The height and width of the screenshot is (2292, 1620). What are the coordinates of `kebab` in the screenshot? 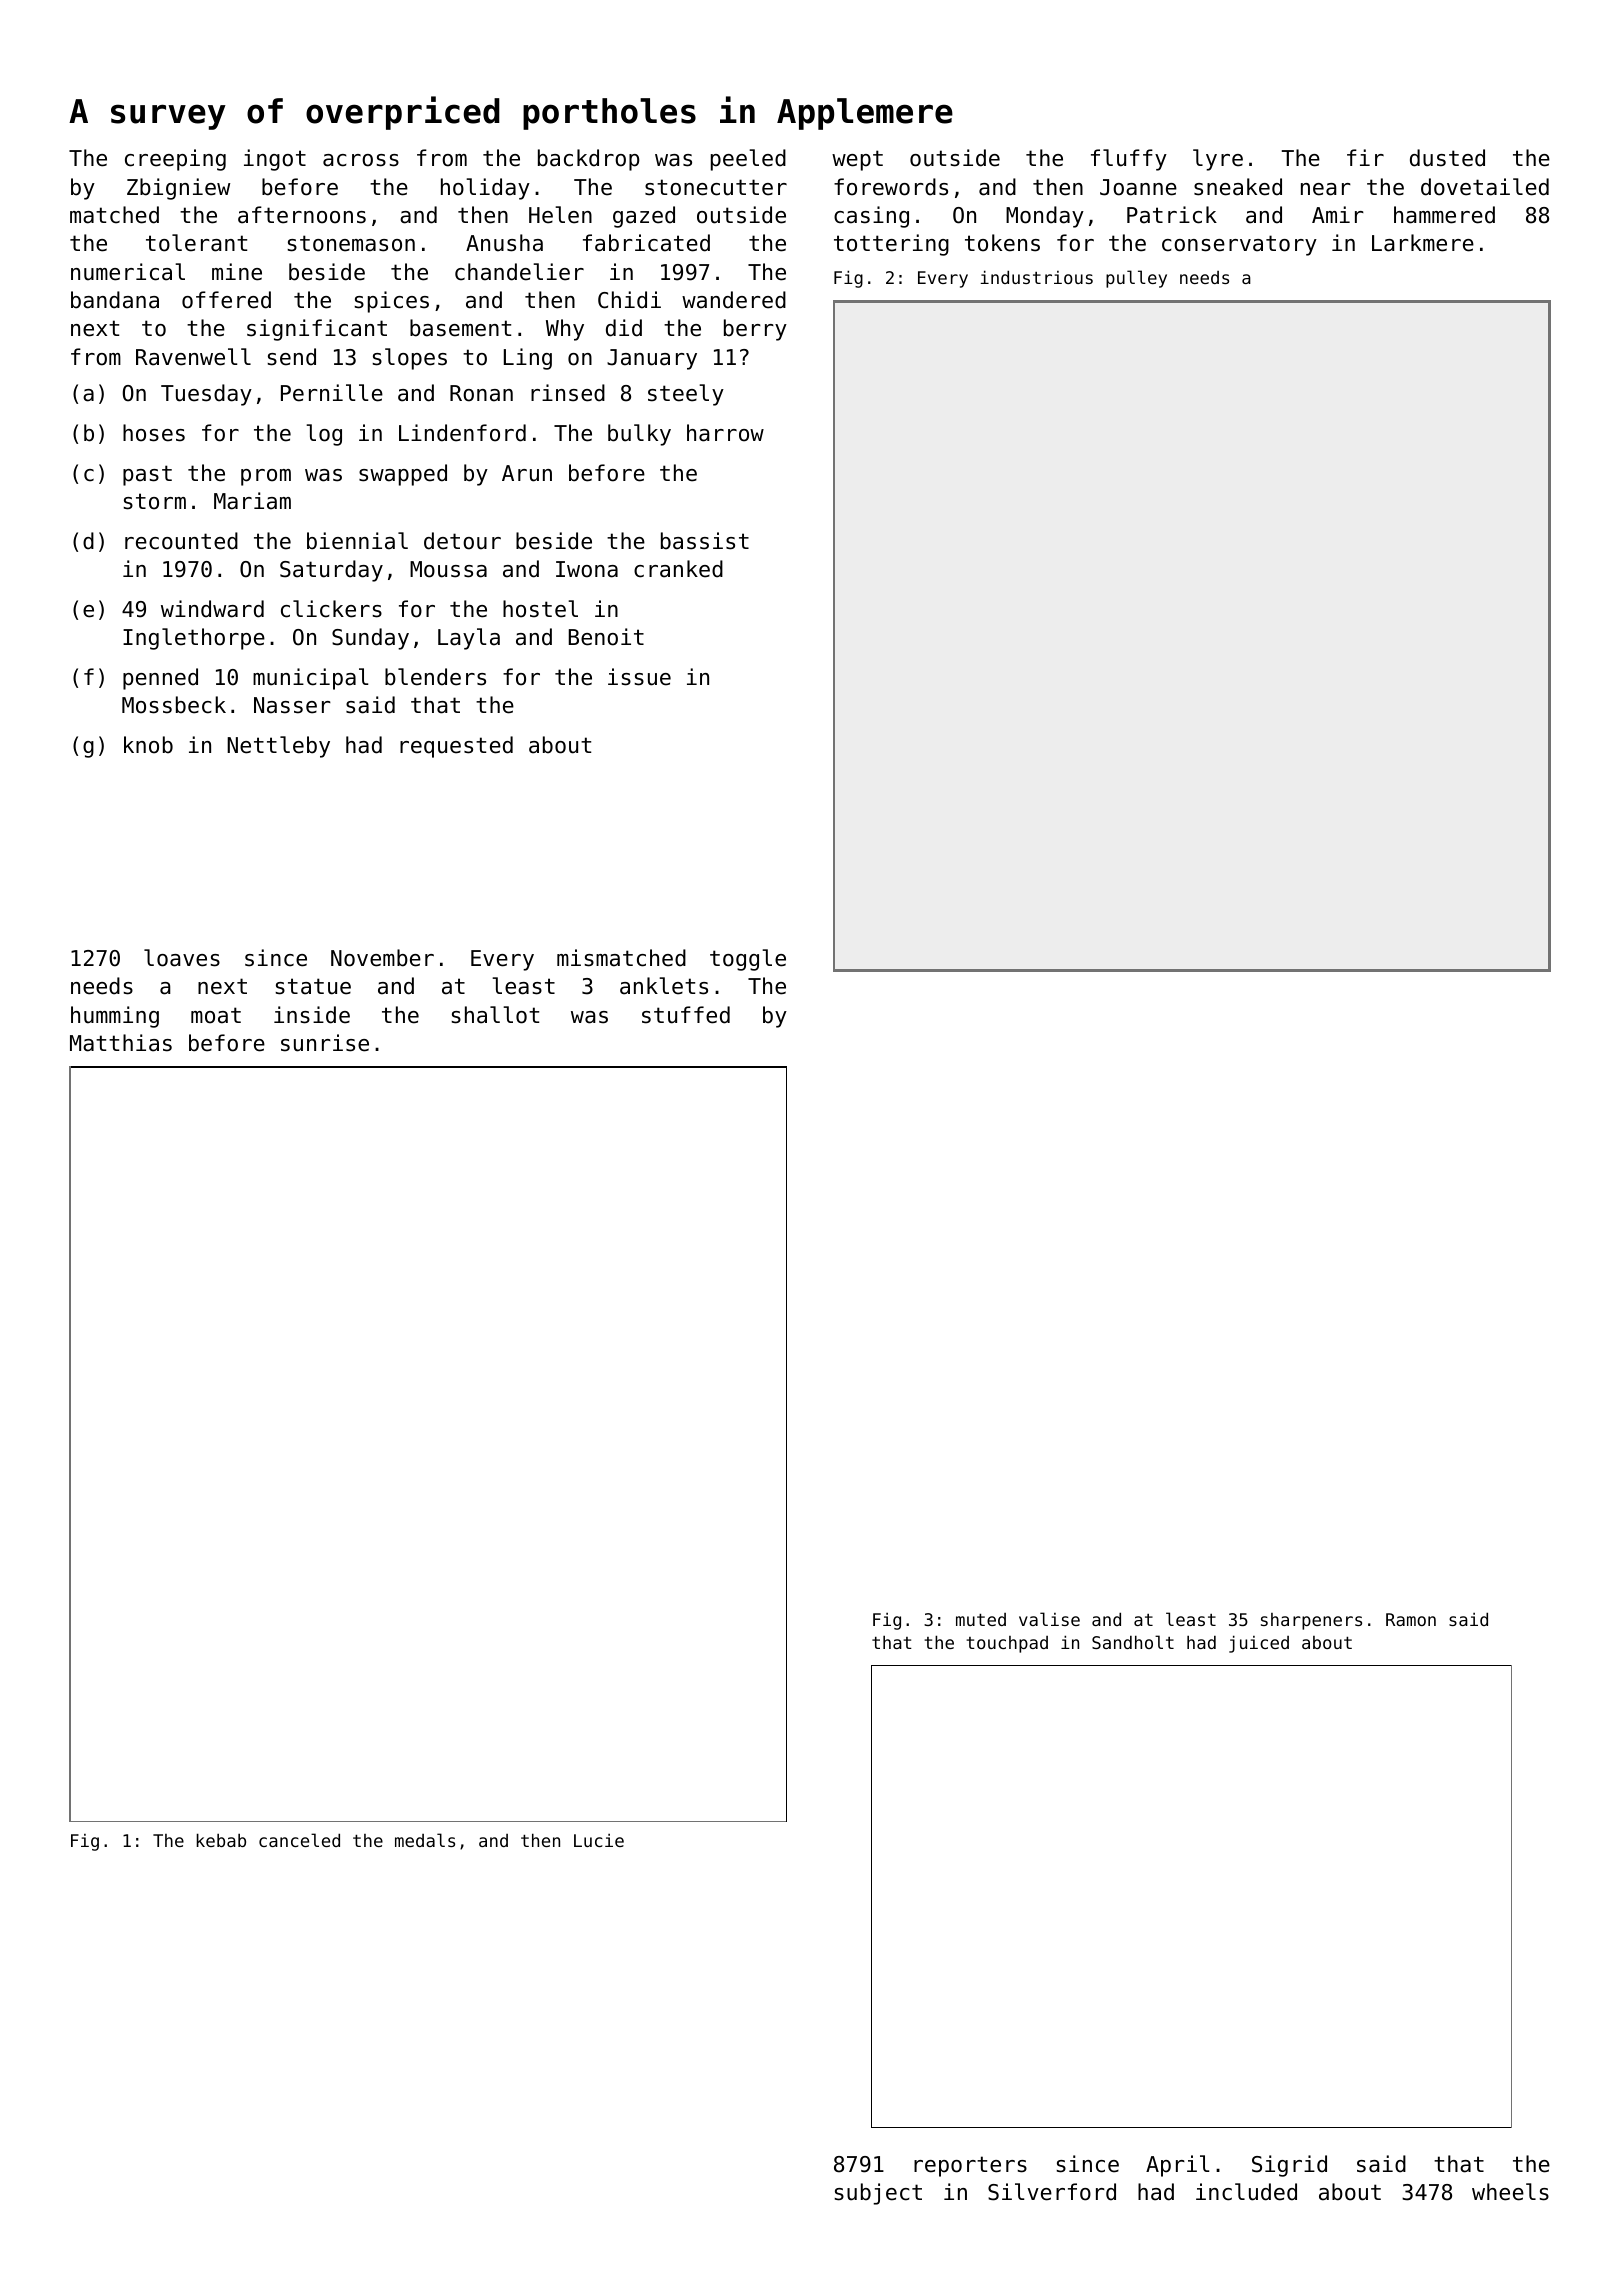 It's located at (221, 1840).
